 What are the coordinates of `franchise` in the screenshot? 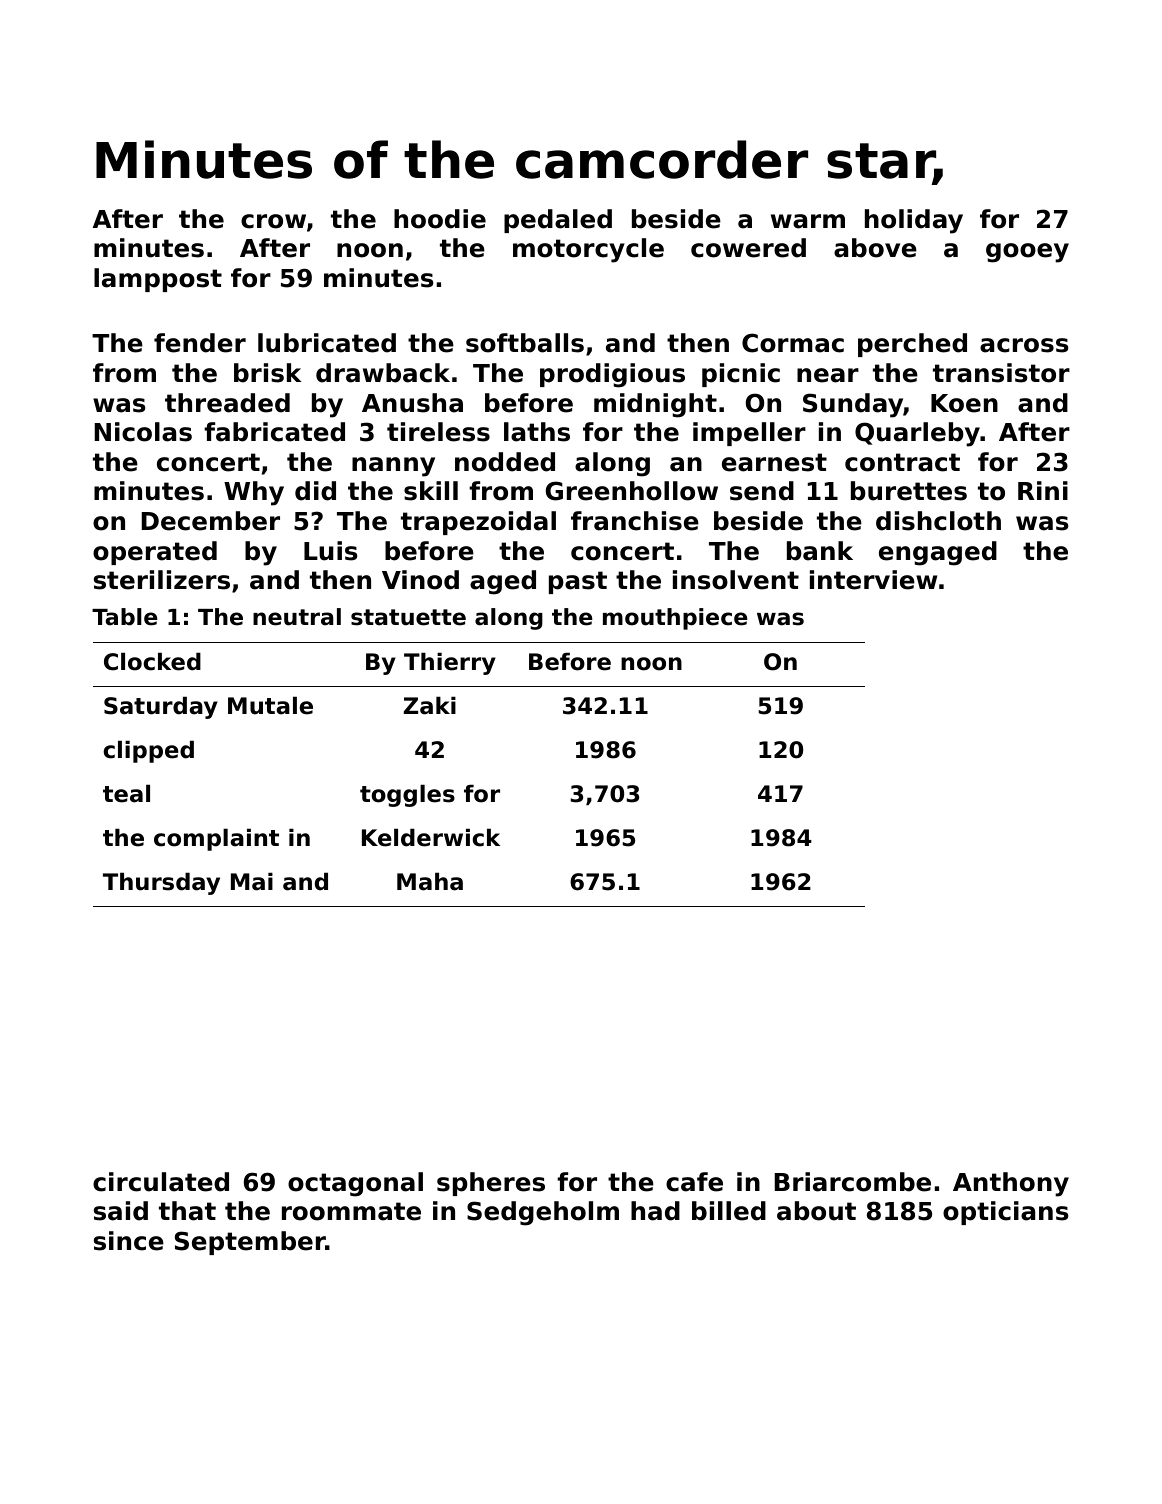 It's located at (635, 521).
